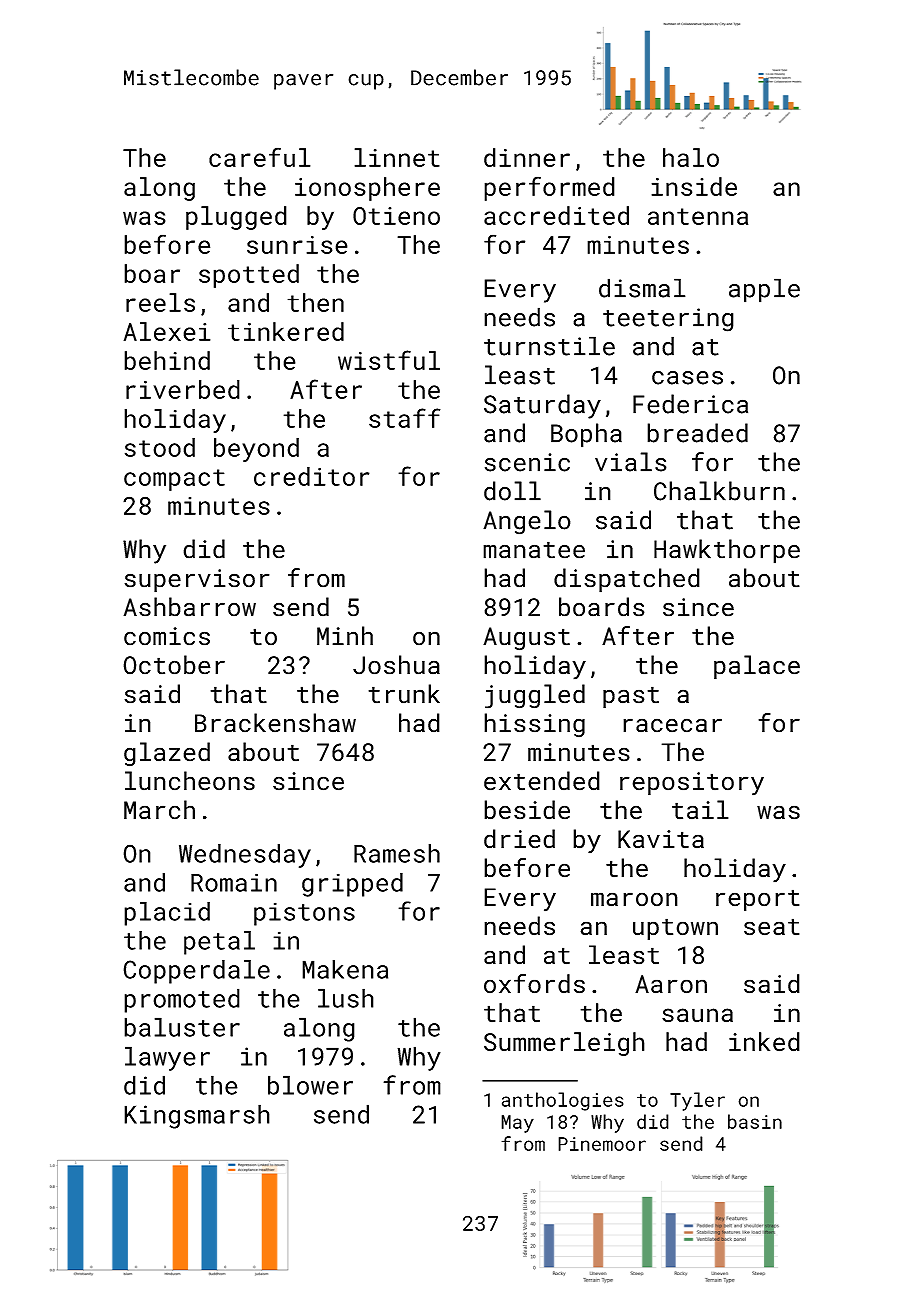  What do you see at coordinates (627, 580) in the screenshot?
I see `dispatched` at bounding box center [627, 580].
